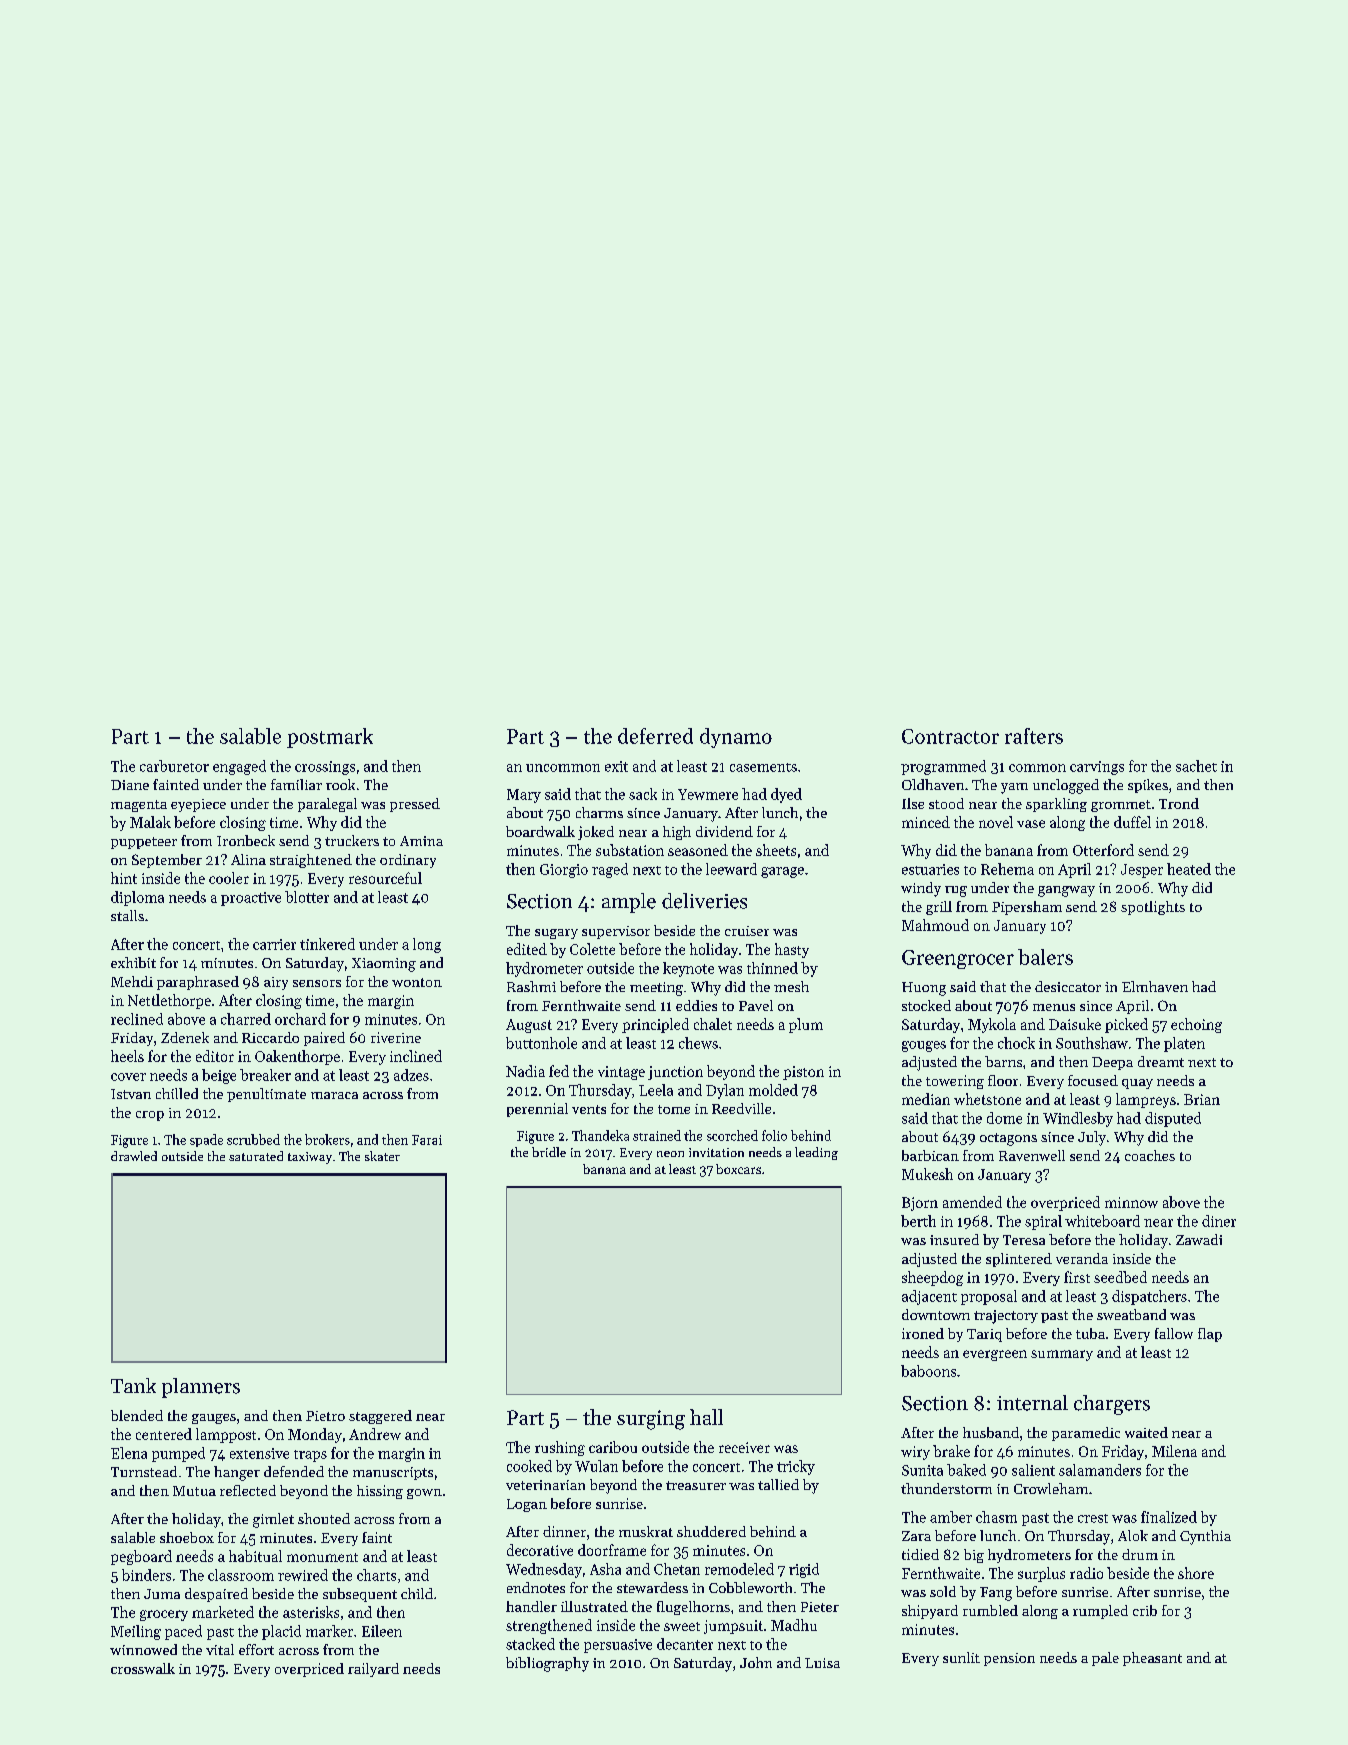 The image size is (1348, 1745). What do you see at coordinates (651, 1420) in the screenshot?
I see `surging` at bounding box center [651, 1420].
